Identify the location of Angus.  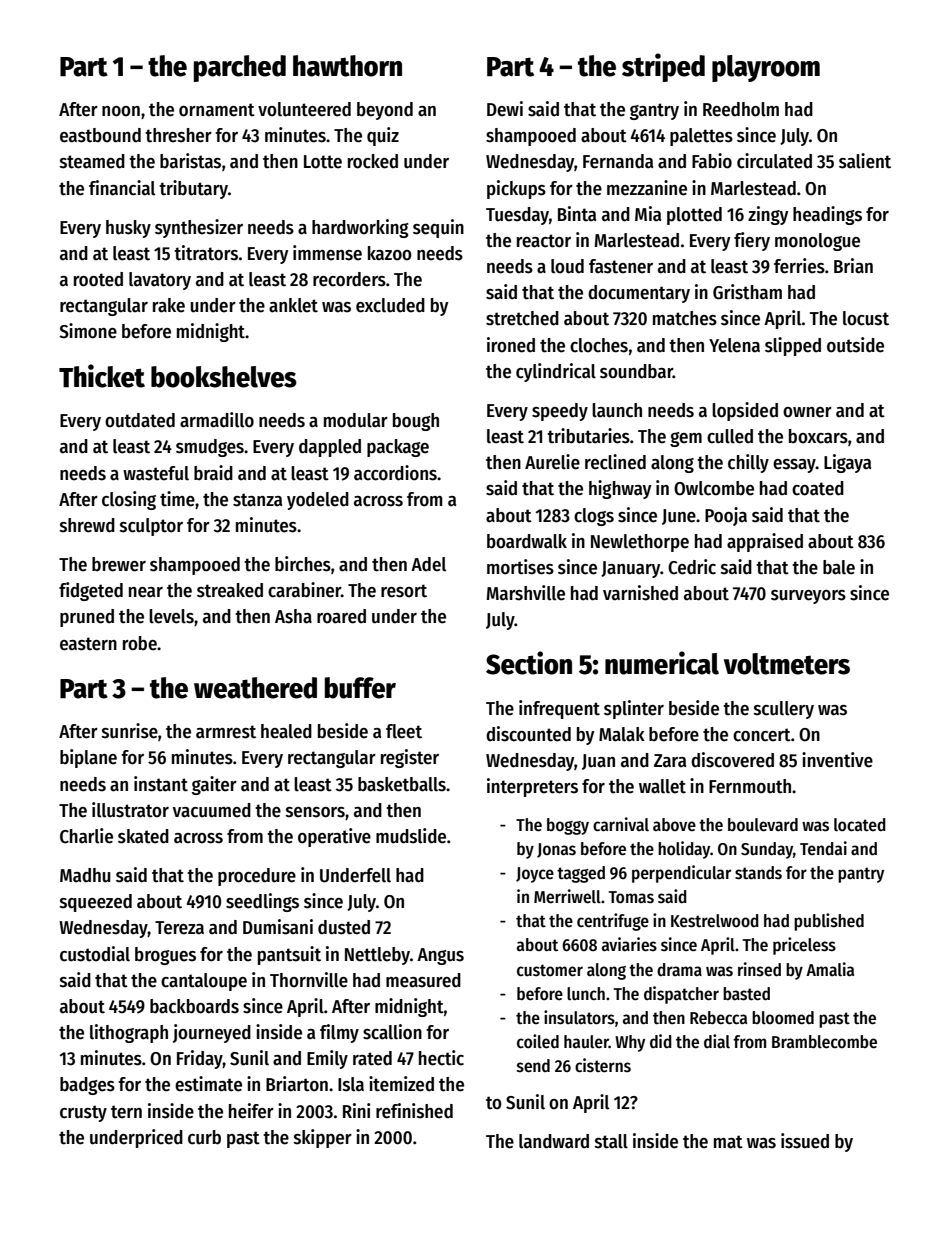
(440, 956).
